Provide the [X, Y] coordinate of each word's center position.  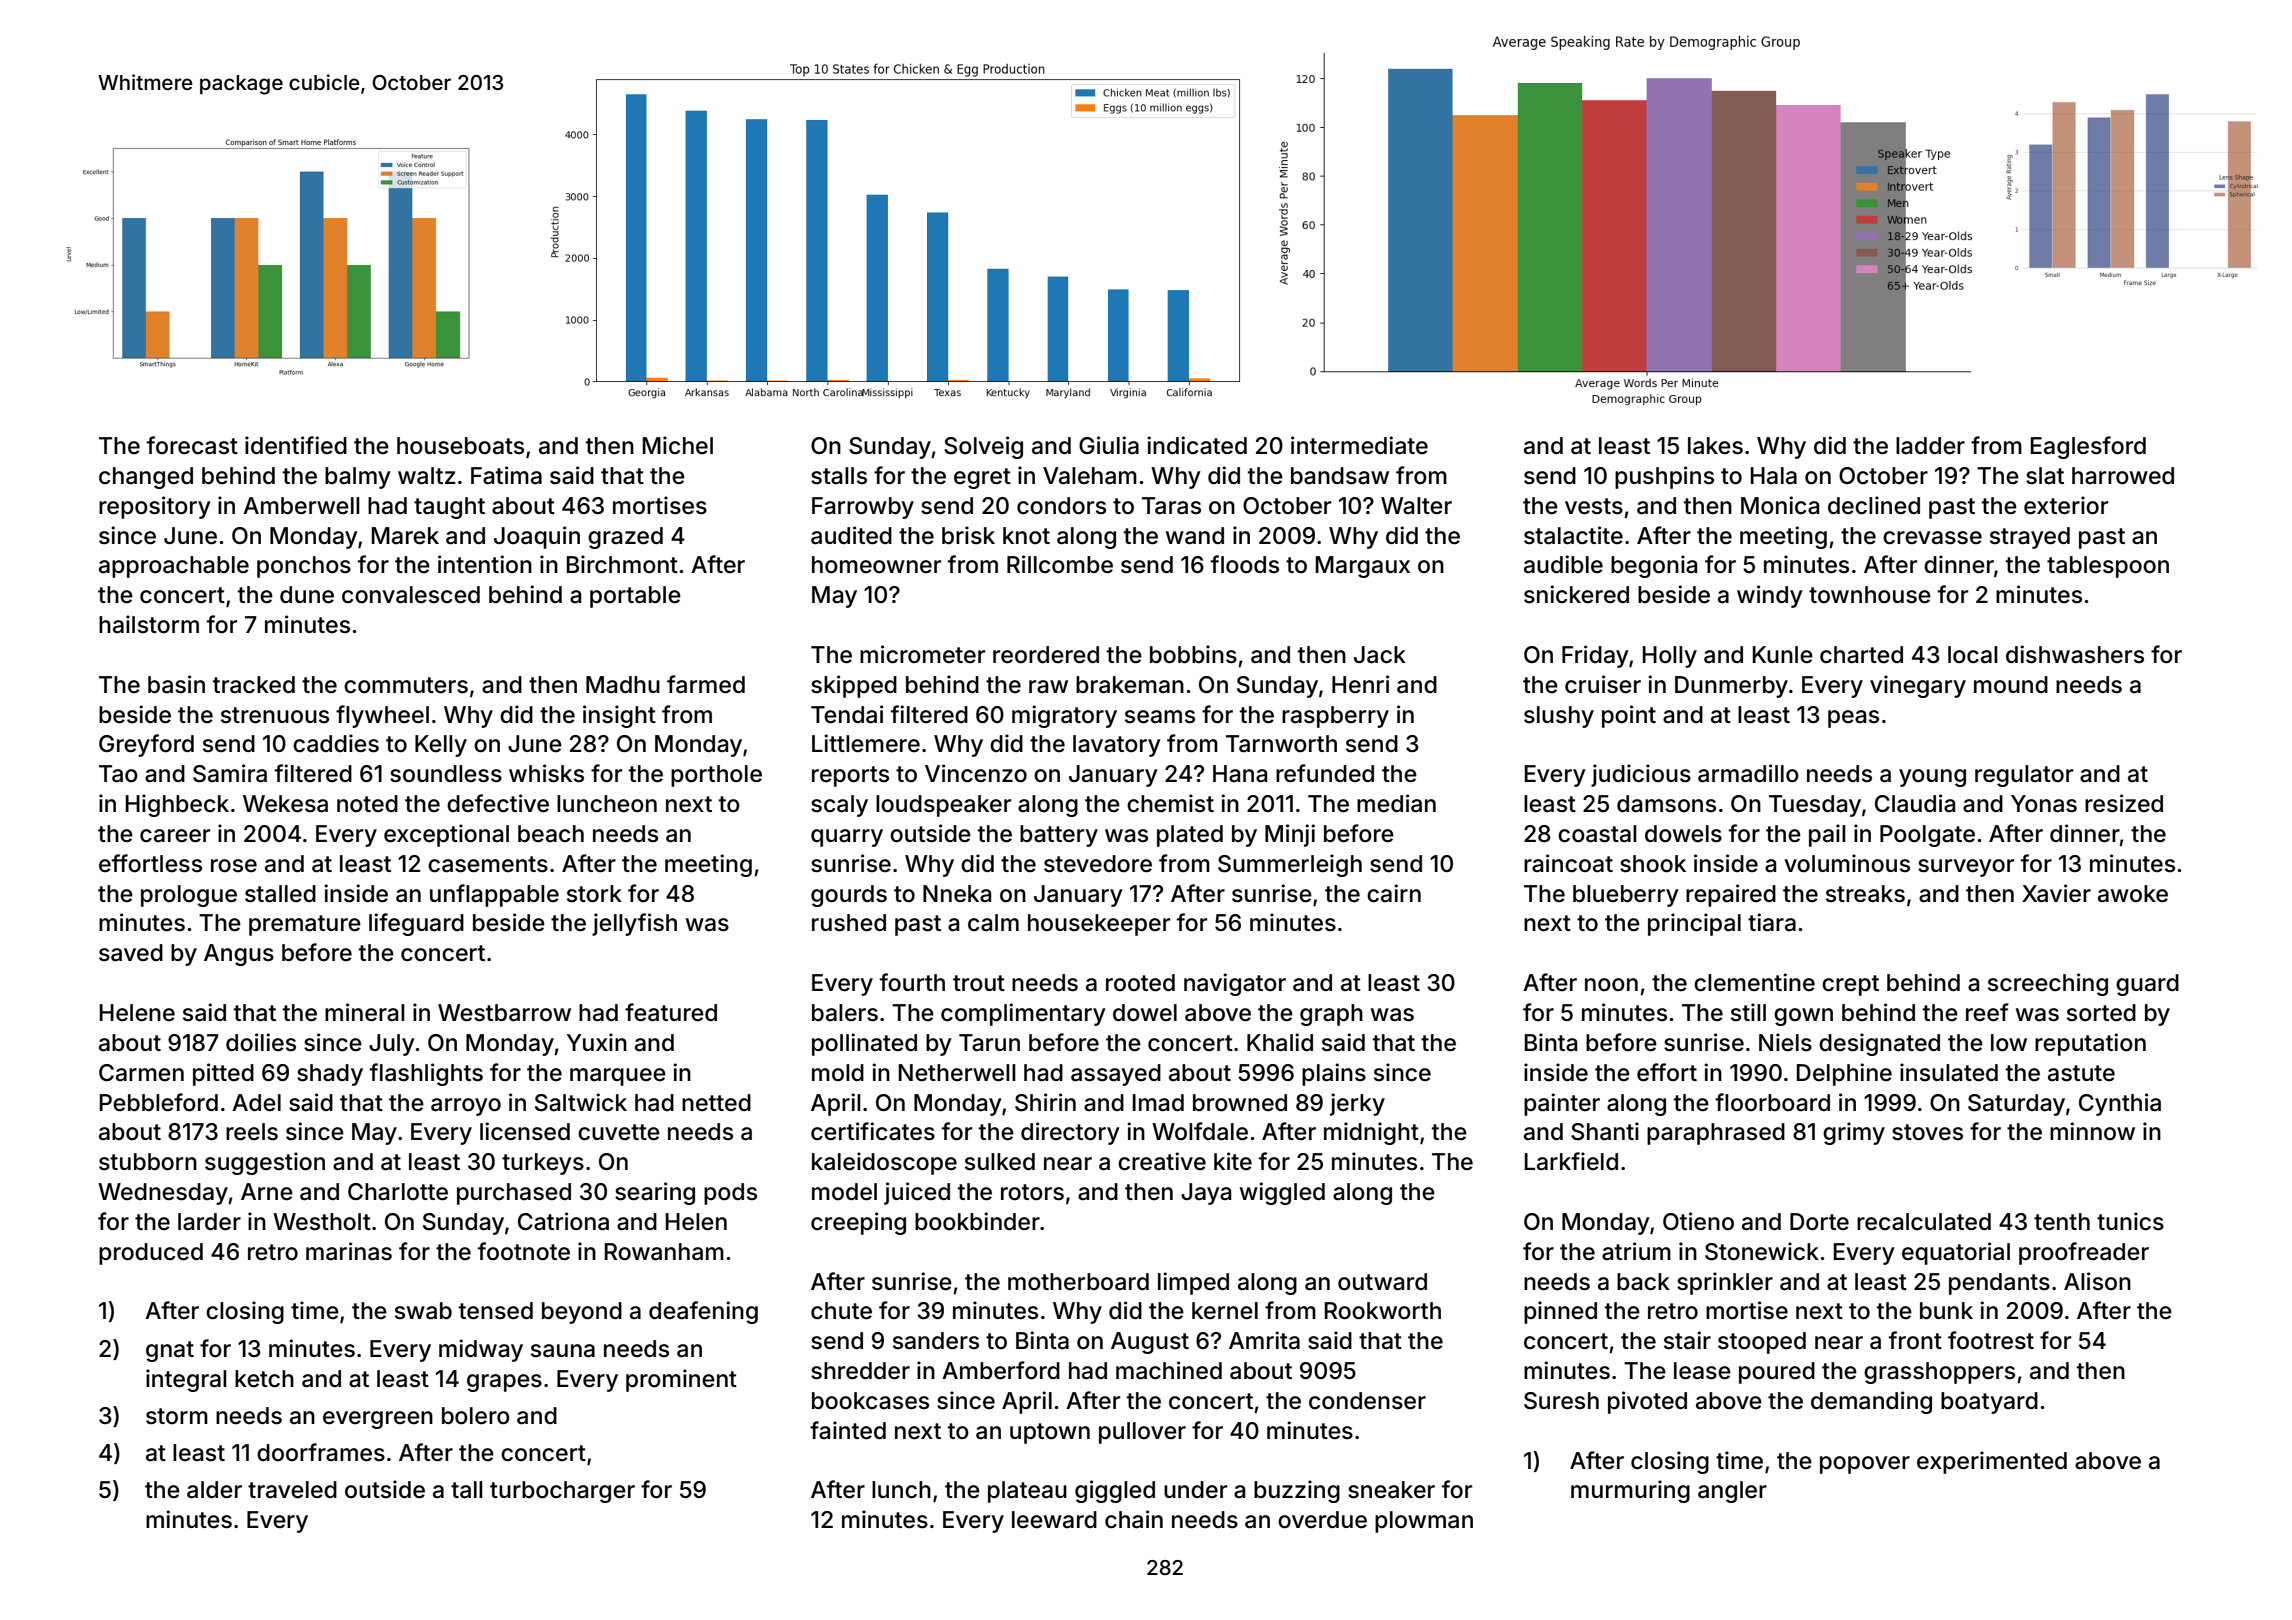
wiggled [1282, 1193]
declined [1874, 505]
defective [498, 803]
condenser [1367, 1401]
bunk [1946, 1311]
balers [845, 1013]
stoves [1927, 1132]
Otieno [1698, 1221]
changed [146, 478]
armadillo [1748, 773]
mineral [365, 1012]
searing [655, 1193]
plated [1190, 836]
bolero [476, 1416]
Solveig [983, 447]
